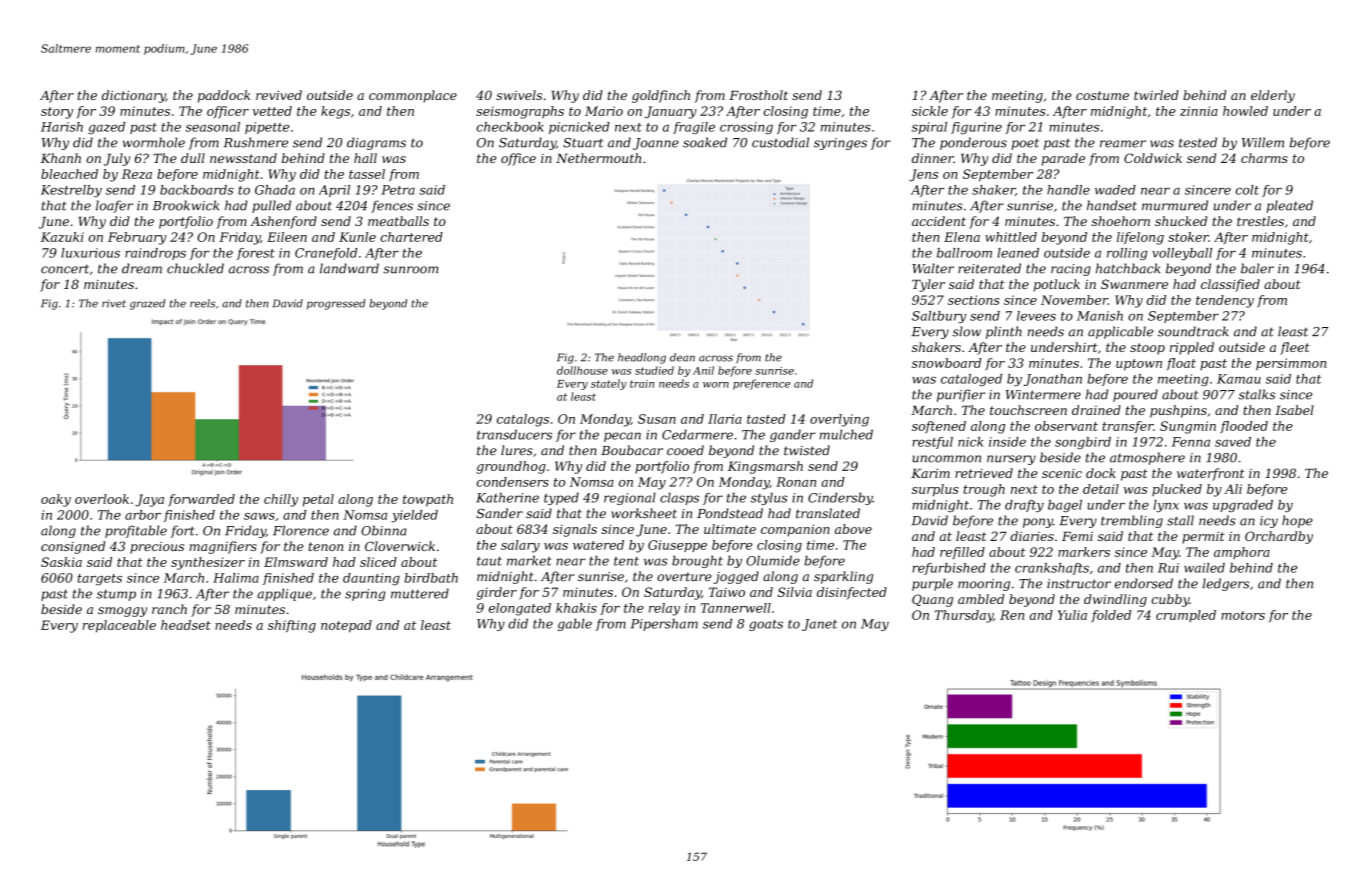  Describe the element at coordinates (413, 96) in the screenshot. I see `commonplace` at that location.
